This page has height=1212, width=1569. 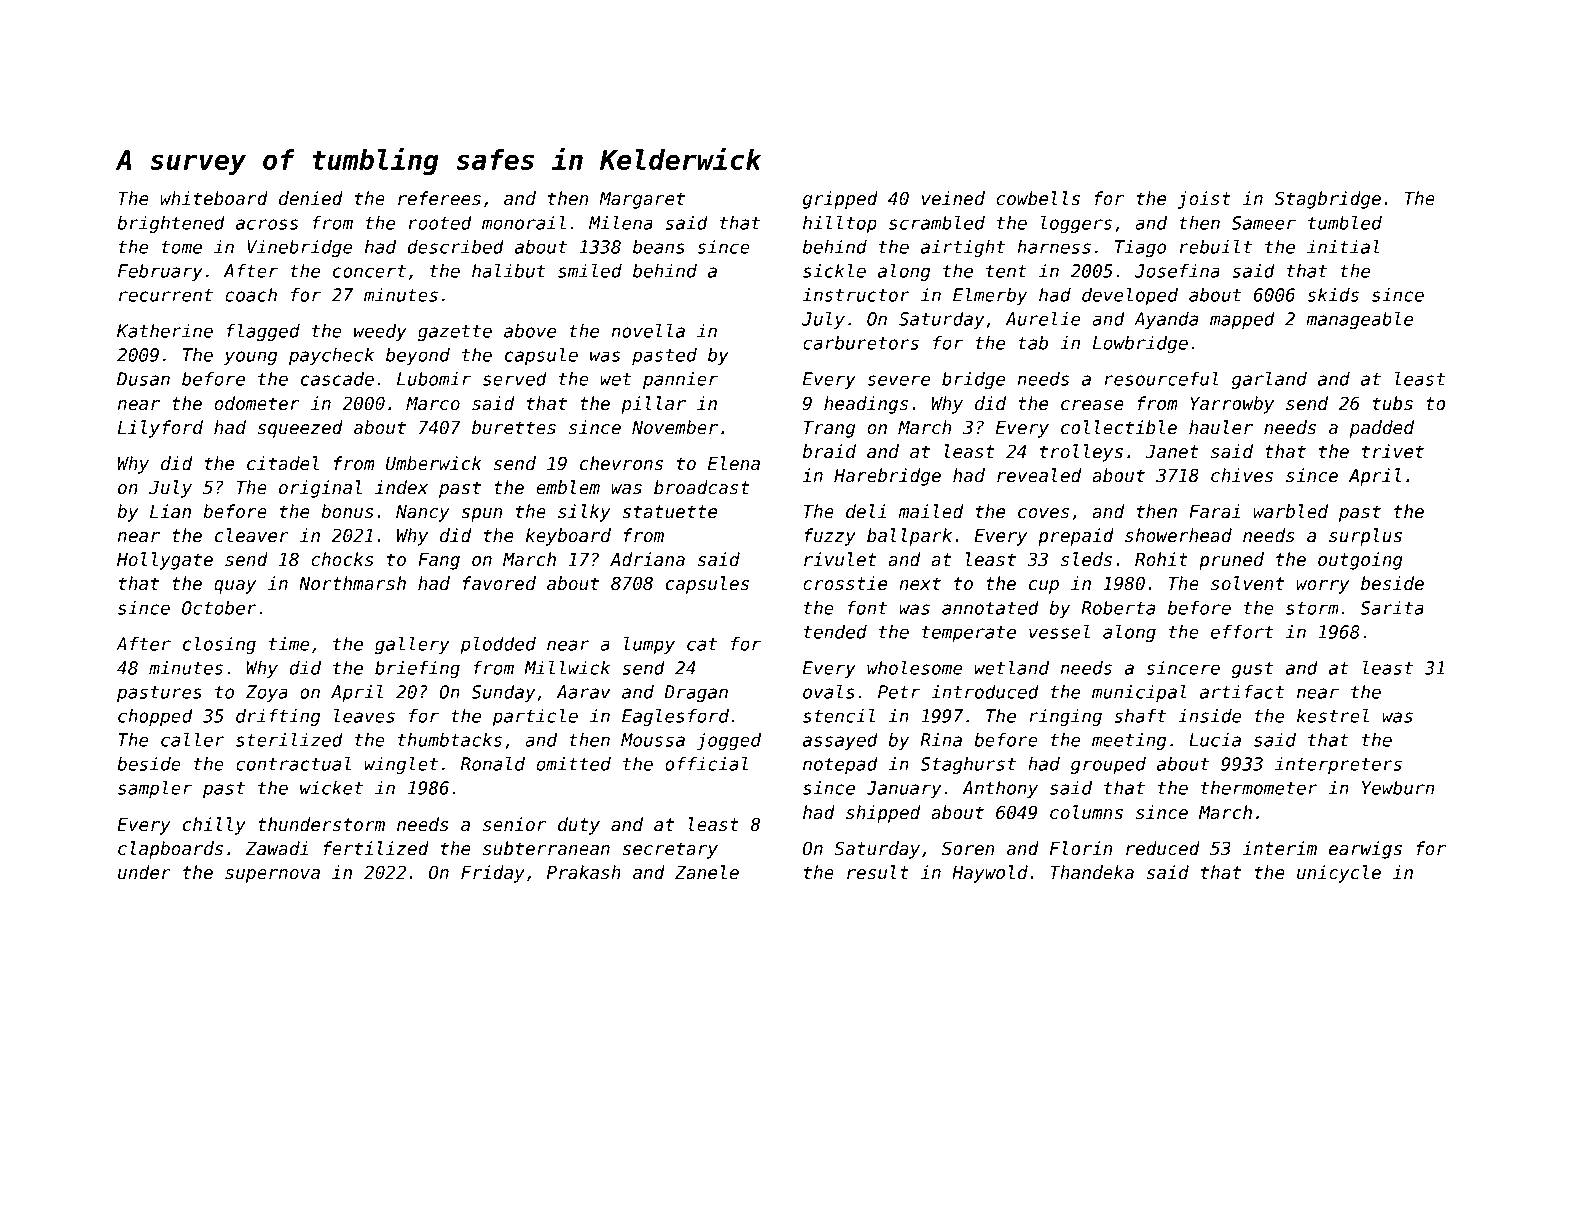 What do you see at coordinates (272, 876) in the page?
I see `supernova` at bounding box center [272, 876].
